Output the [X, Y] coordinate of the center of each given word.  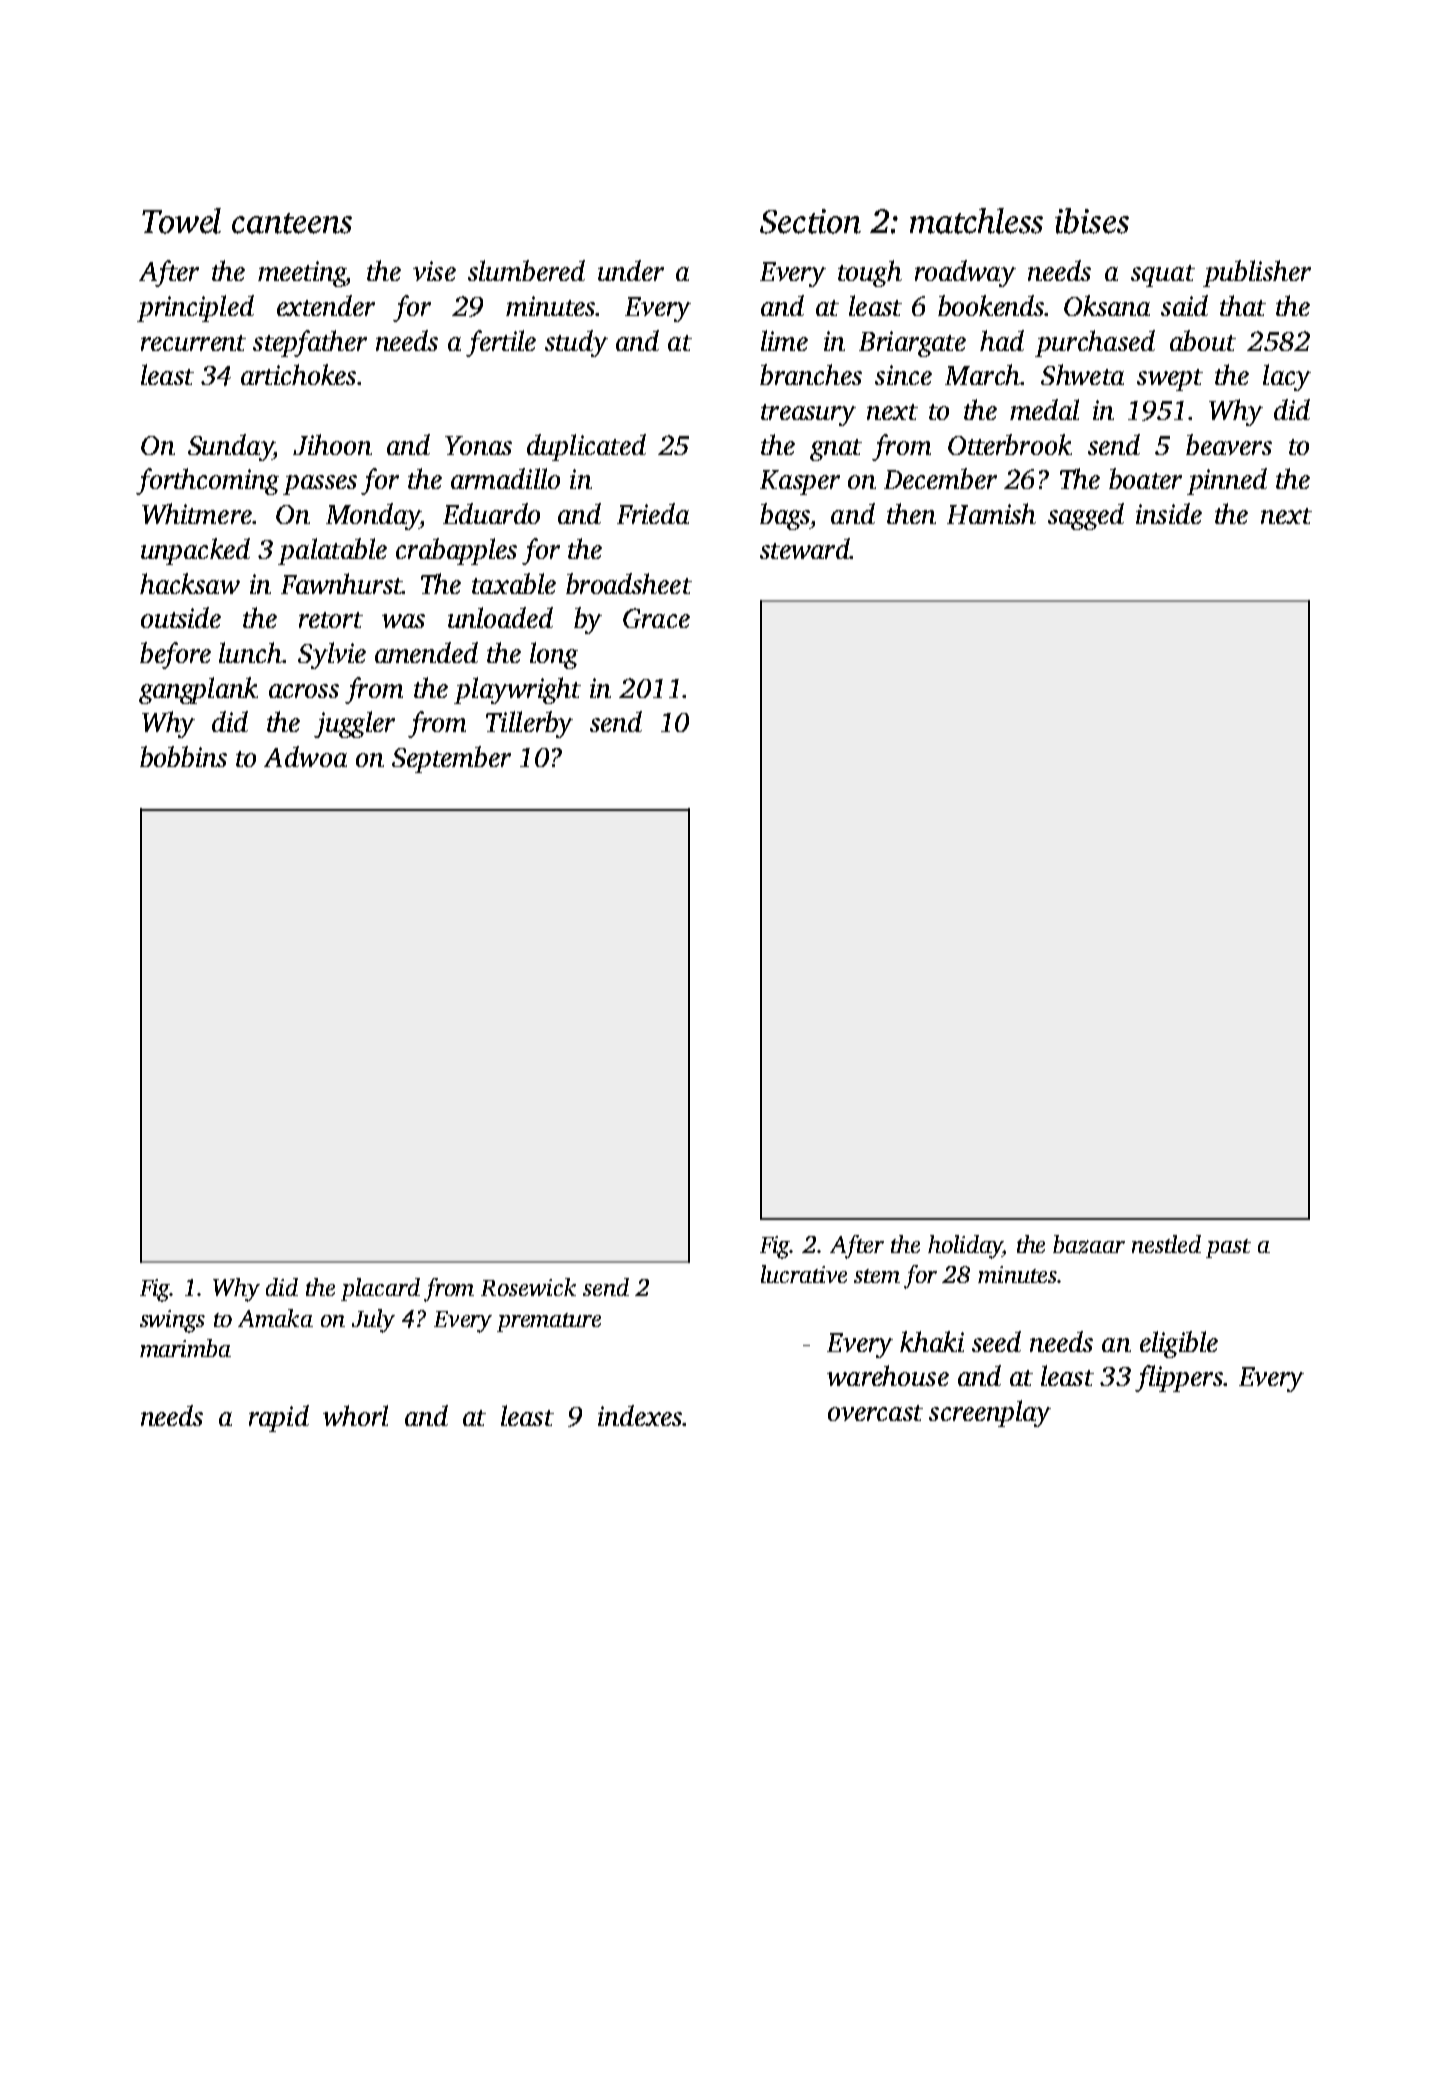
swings [172, 1321]
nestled [1166, 1244]
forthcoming [207, 481]
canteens [292, 223]
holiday [965, 1247]
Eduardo [491, 513]
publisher [1257, 273]
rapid [279, 1418]
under [631, 270]
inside [1169, 513]
